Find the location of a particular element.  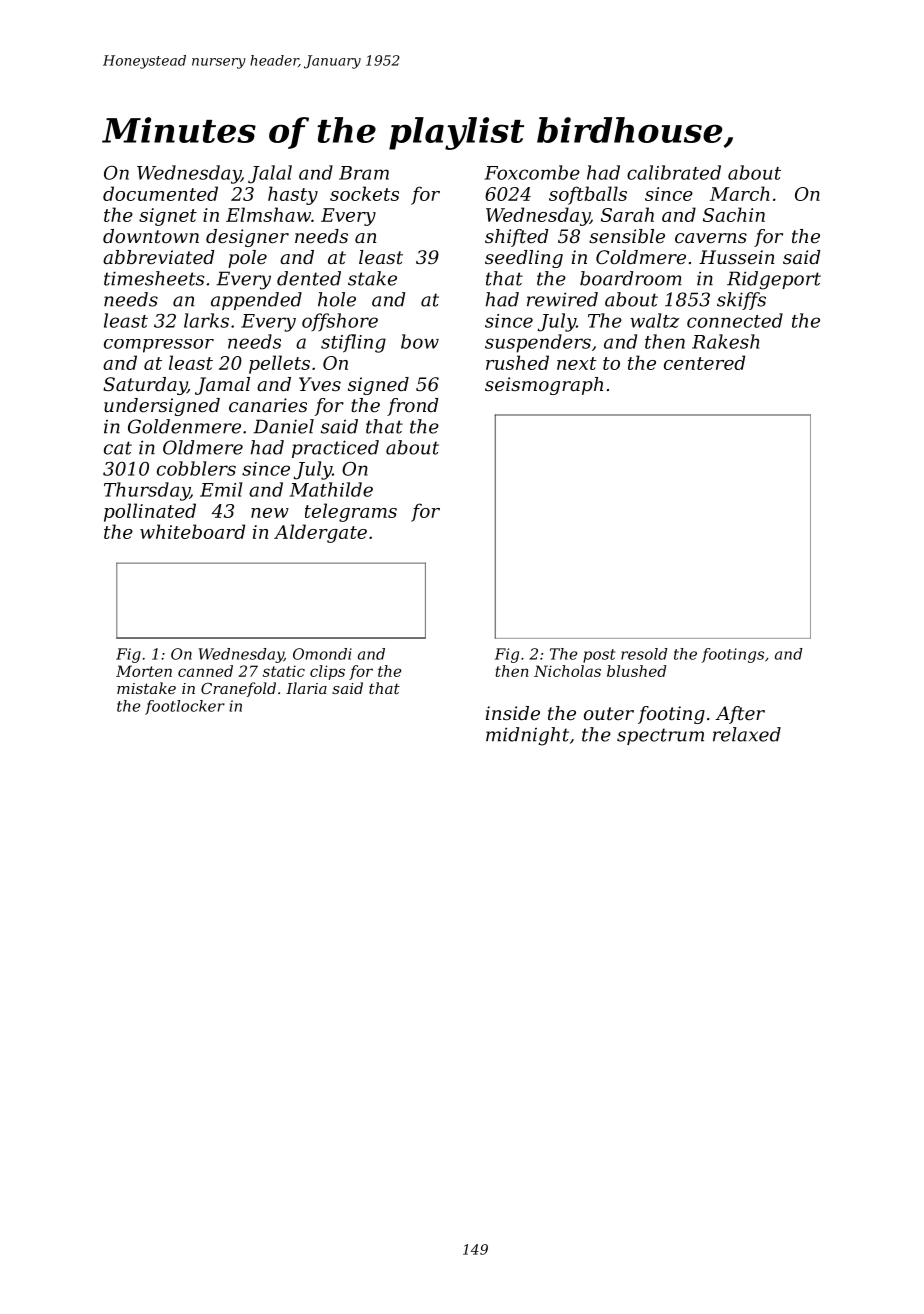

waltz is located at coordinates (654, 320).
